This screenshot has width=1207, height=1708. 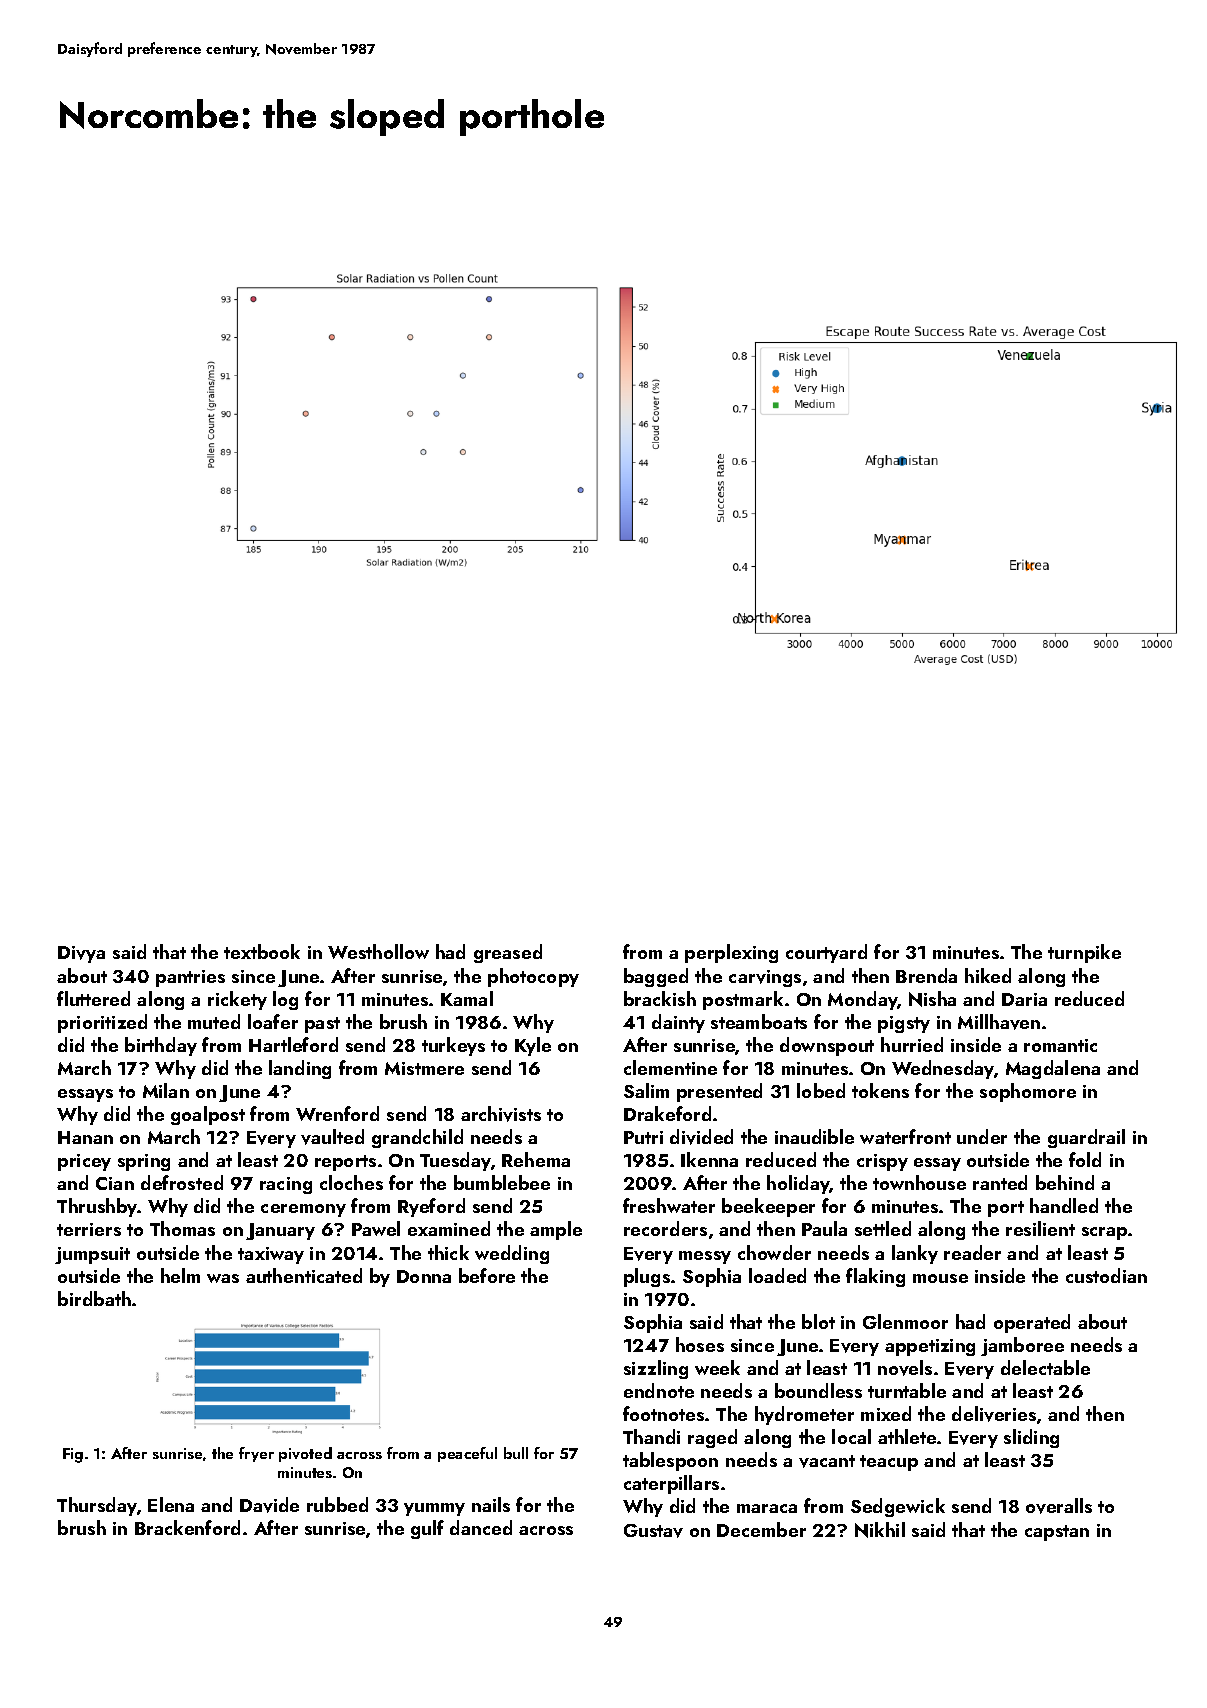 I want to click on hoses, so click(x=700, y=1344).
